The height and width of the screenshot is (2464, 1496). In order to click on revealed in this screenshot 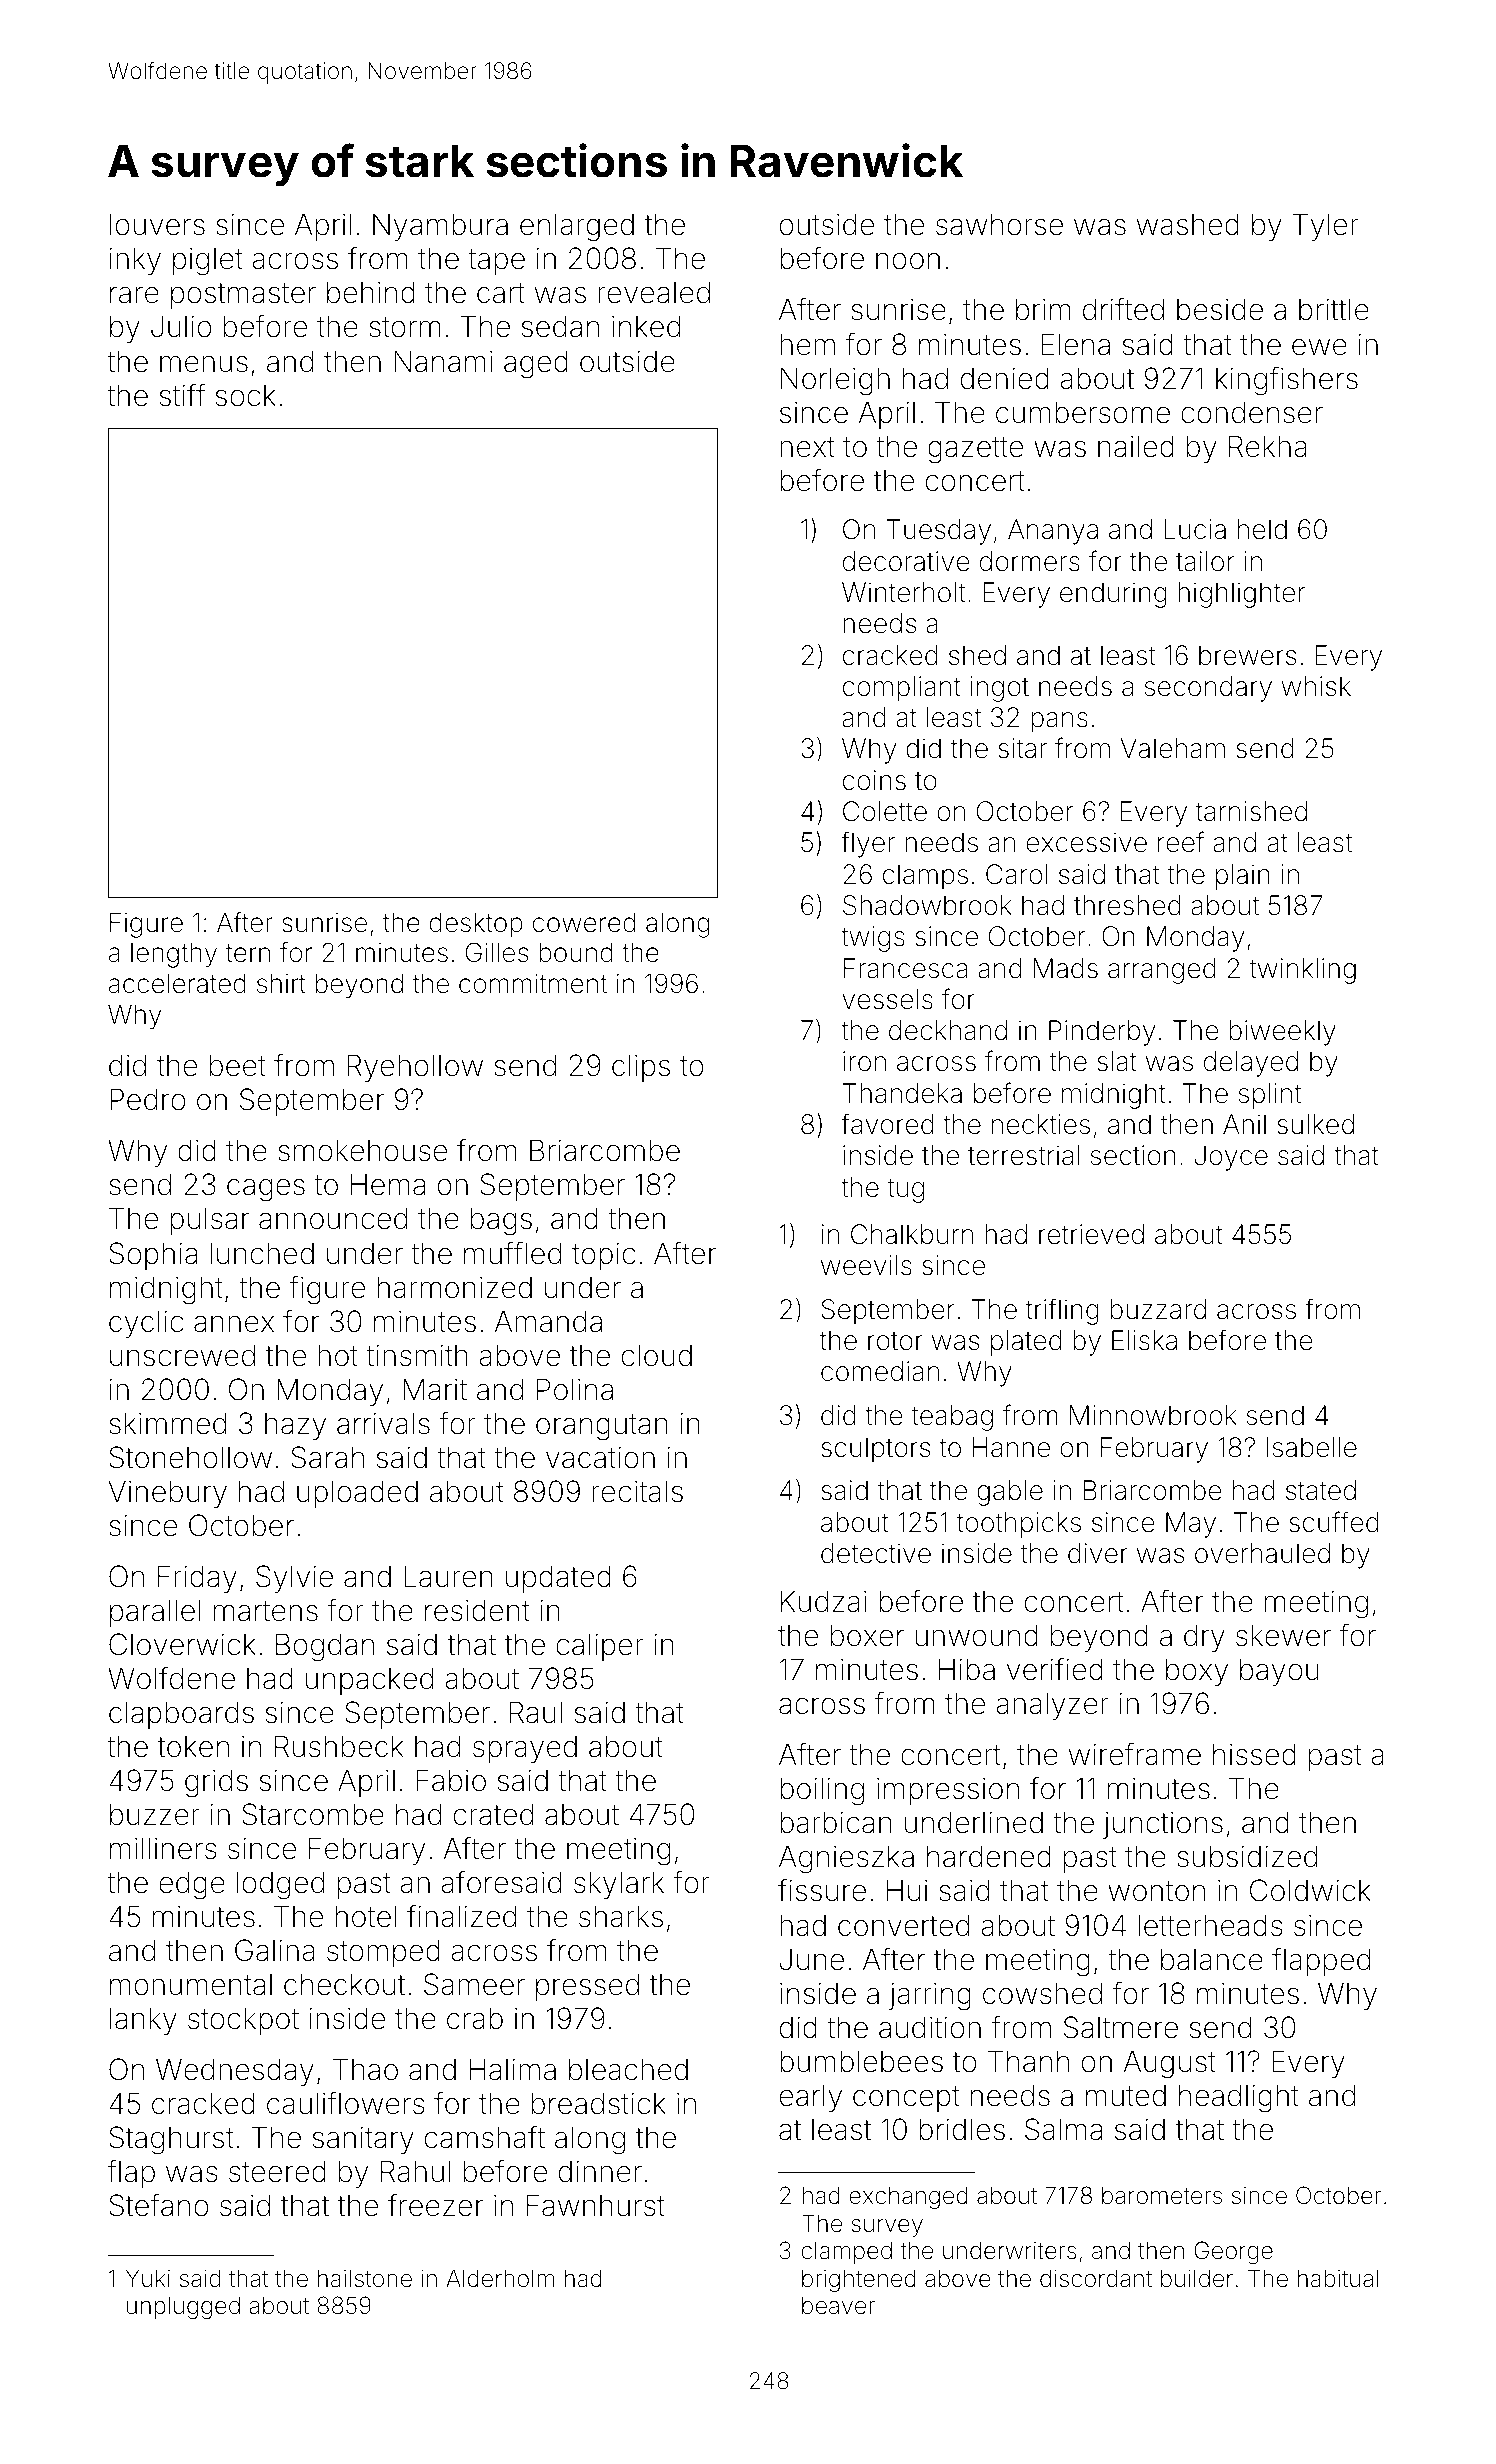, I will do `click(654, 292)`.
